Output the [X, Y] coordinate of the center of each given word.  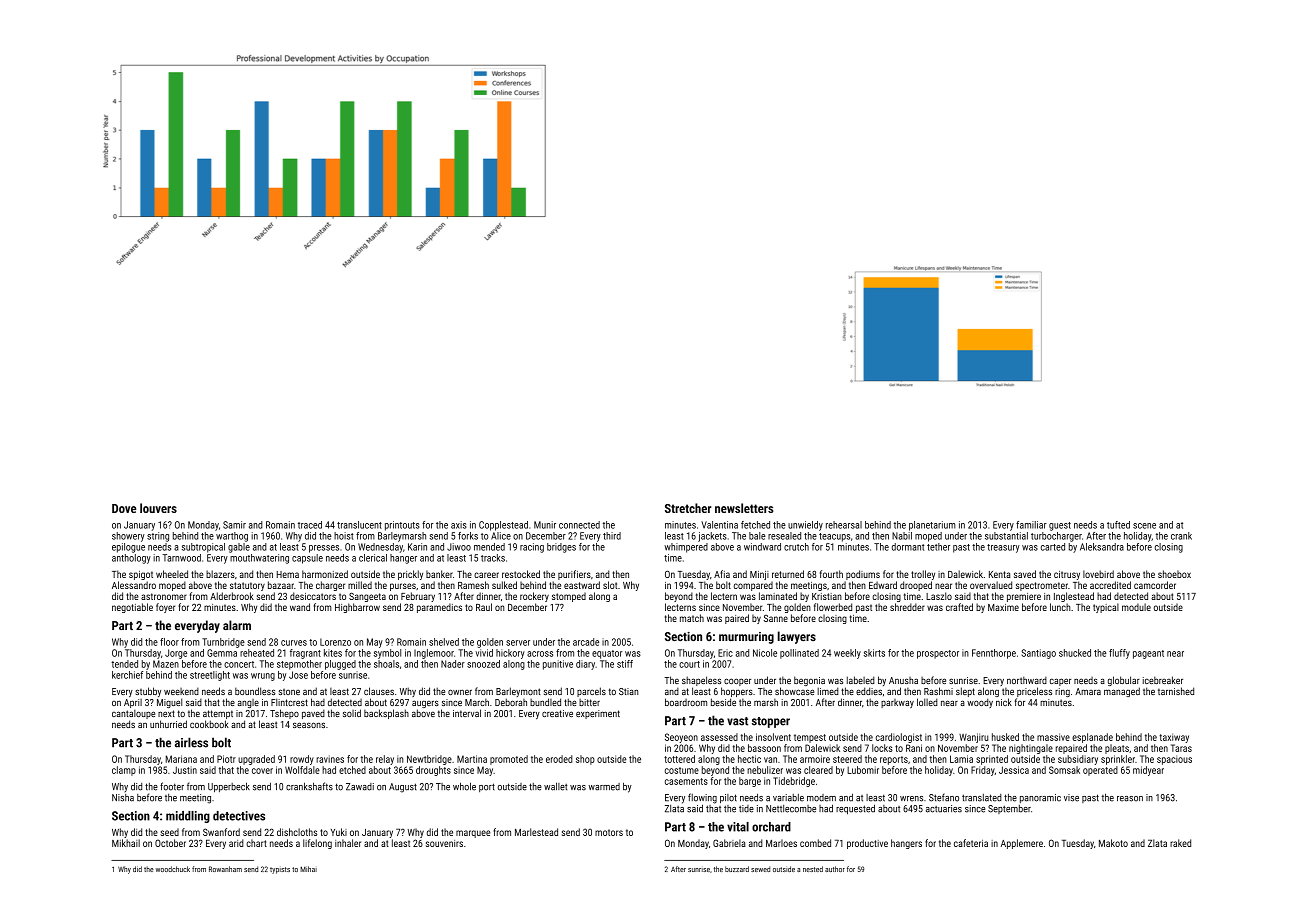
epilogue [128, 548]
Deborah [511, 702]
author [835, 869]
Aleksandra [1102, 547]
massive [1053, 737]
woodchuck [173, 869]
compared [753, 586]
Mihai [308, 869]
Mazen [166, 664]
